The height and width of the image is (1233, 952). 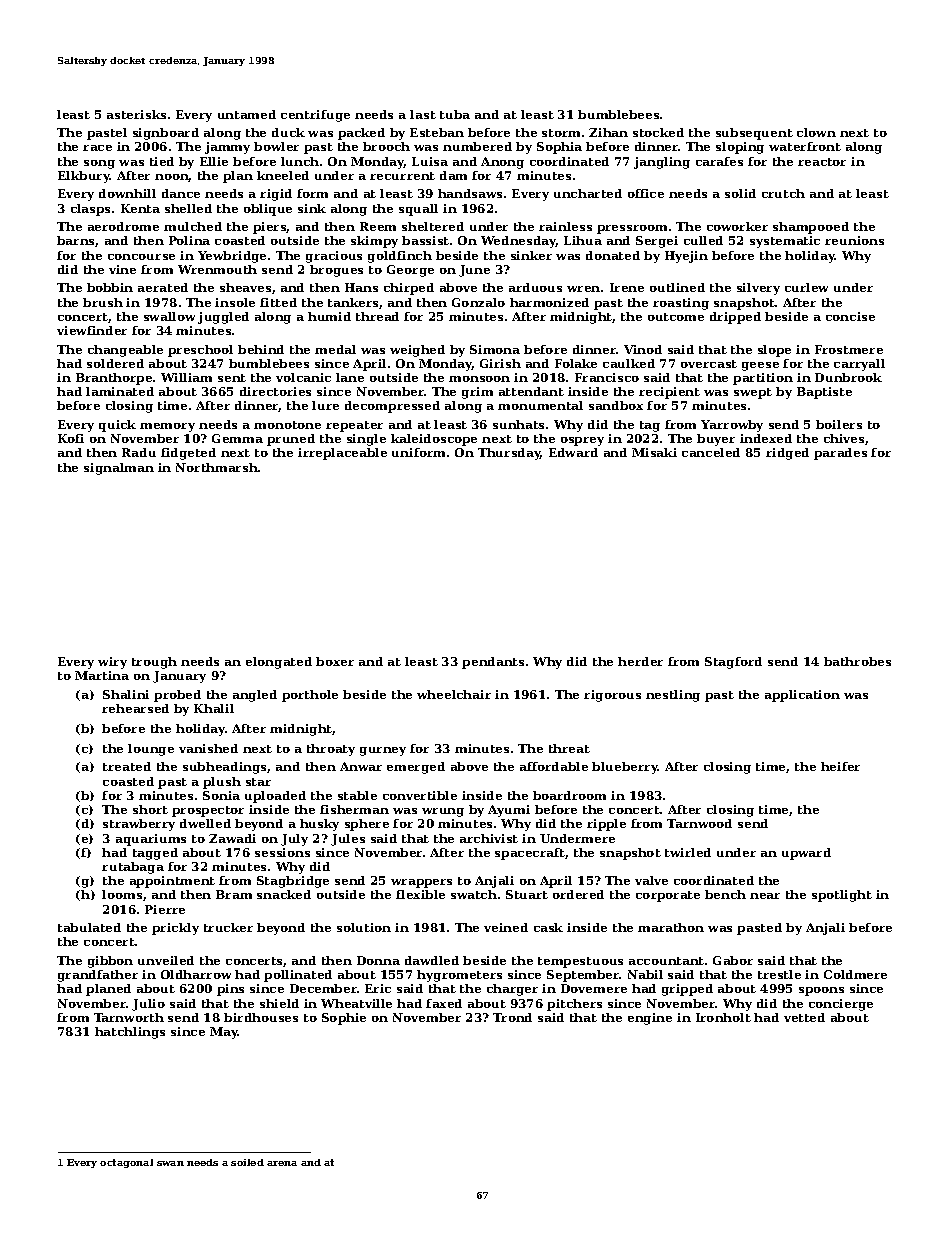 What do you see at coordinates (816, 132) in the image?
I see `clown` at bounding box center [816, 132].
